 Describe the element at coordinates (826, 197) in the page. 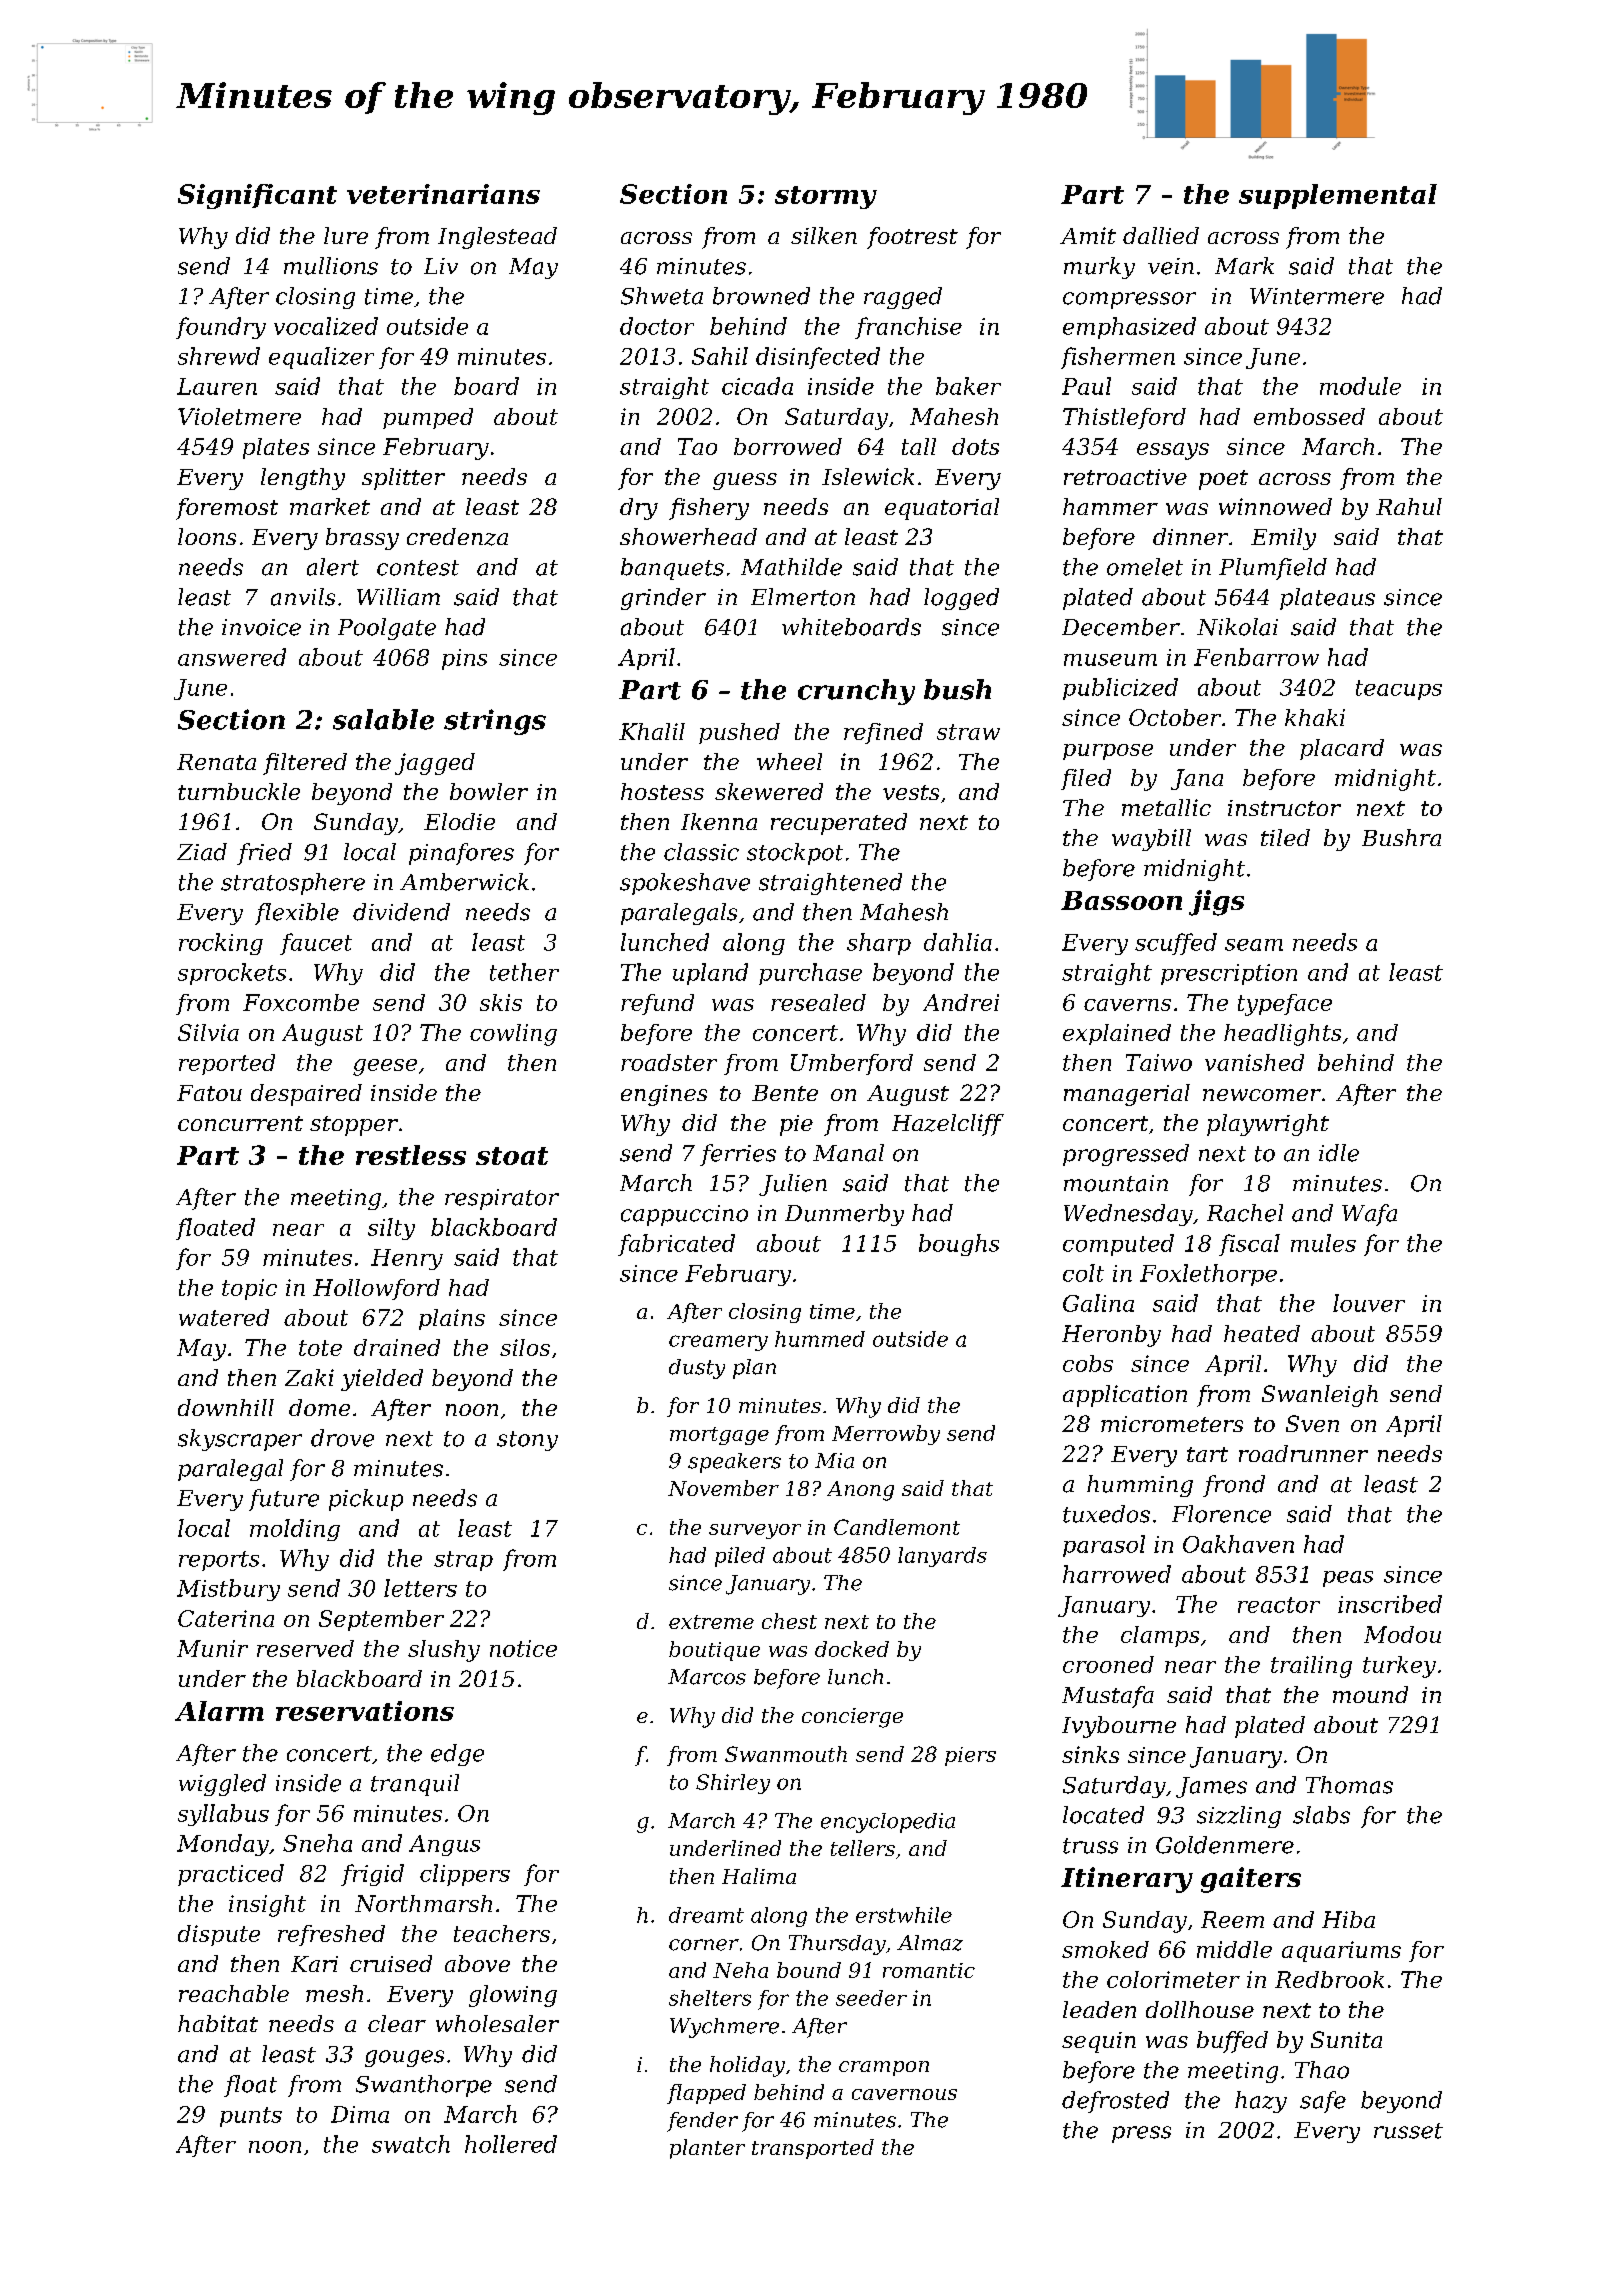

I see `stormy` at that location.
